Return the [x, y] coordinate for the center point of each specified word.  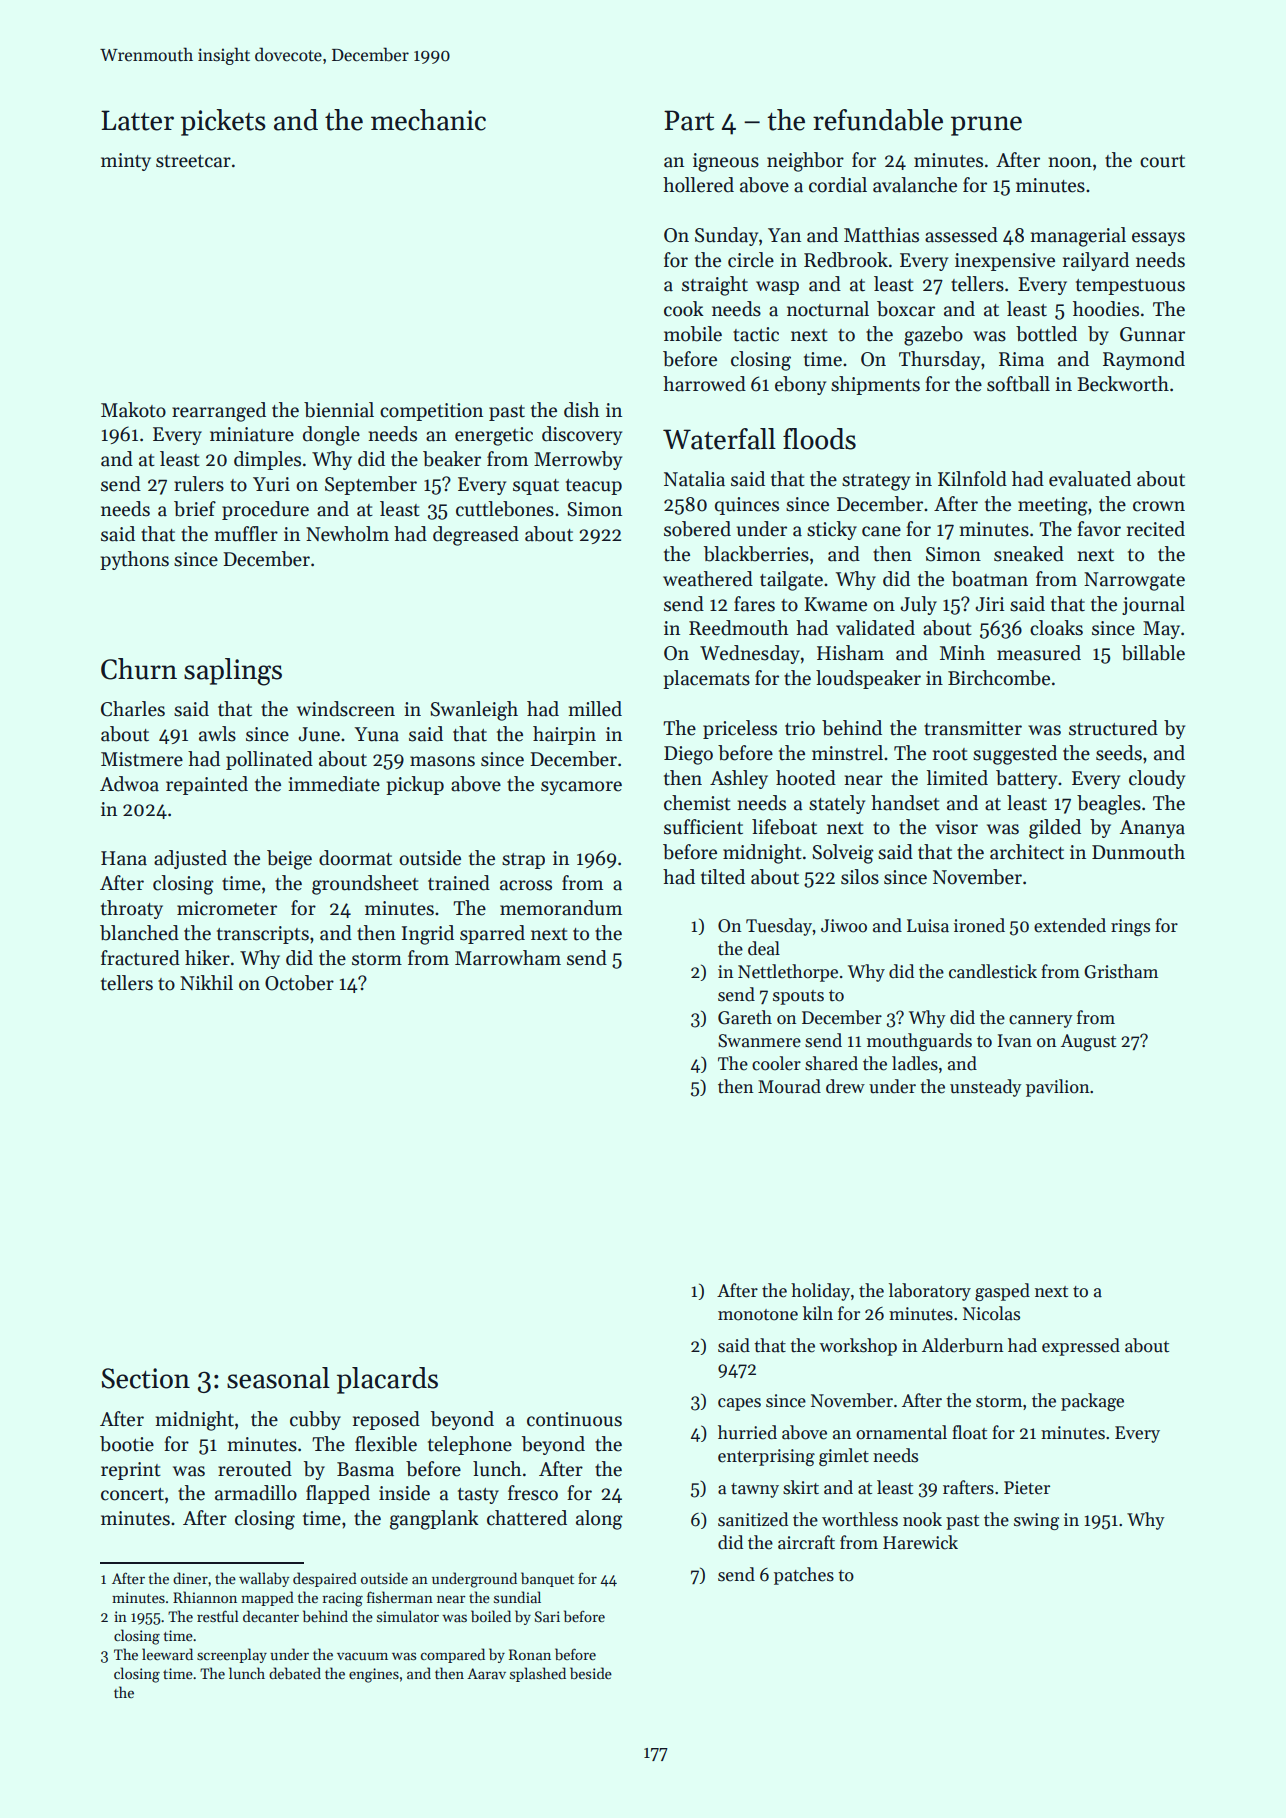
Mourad [789, 1086]
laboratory [930, 1292]
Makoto [133, 410]
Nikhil [206, 982]
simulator [408, 1616]
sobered [697, 529]
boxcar [906, 309]
